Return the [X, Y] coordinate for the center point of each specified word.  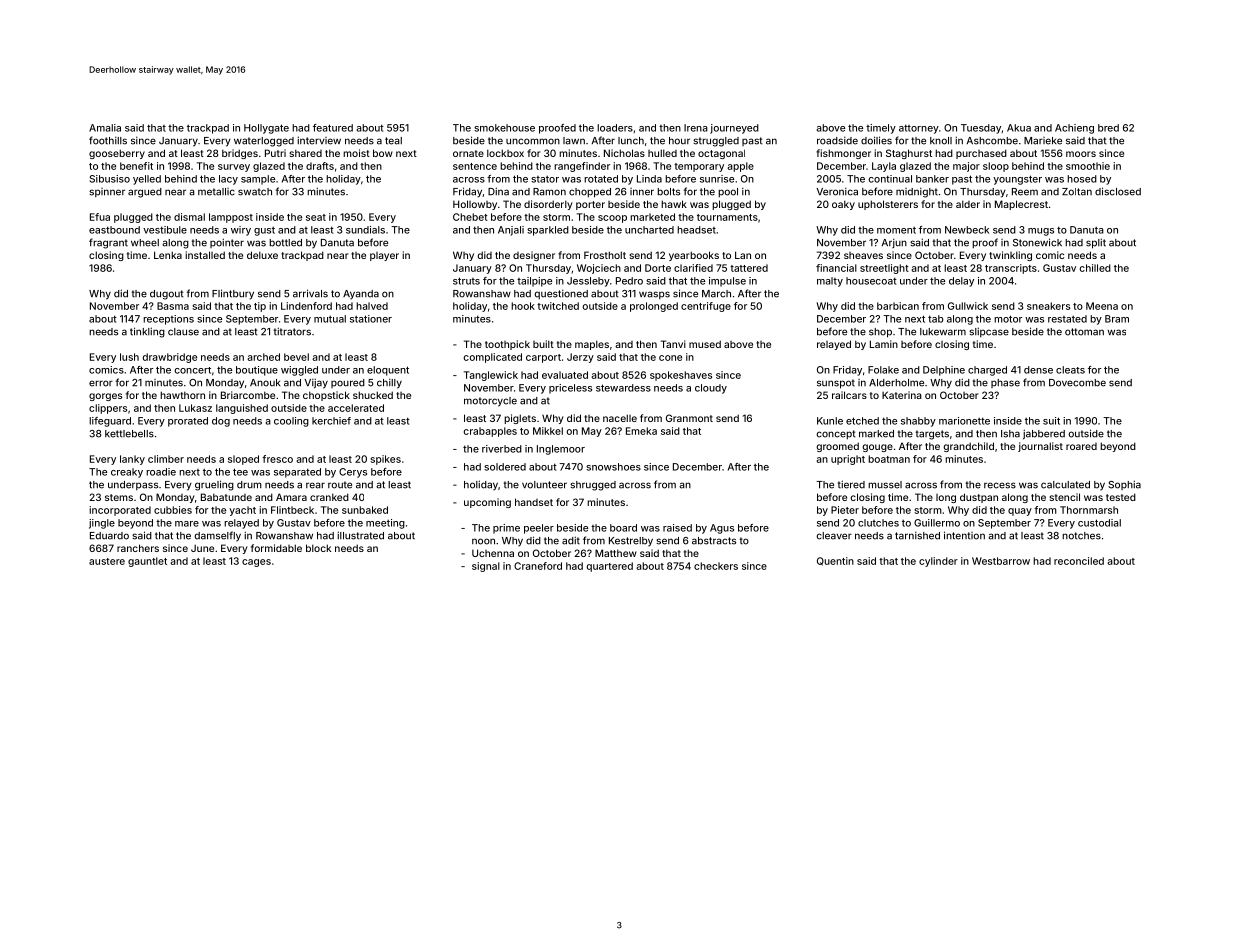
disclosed [1118, 191]
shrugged [593, 486]
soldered [505, 467]
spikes [385, 460]
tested [1121, 497]
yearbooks [694, 256]
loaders [615, 128]
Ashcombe [992, 141]
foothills [108, 140]
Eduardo [109, 536]
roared [1081, 446]
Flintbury [233, 294]
